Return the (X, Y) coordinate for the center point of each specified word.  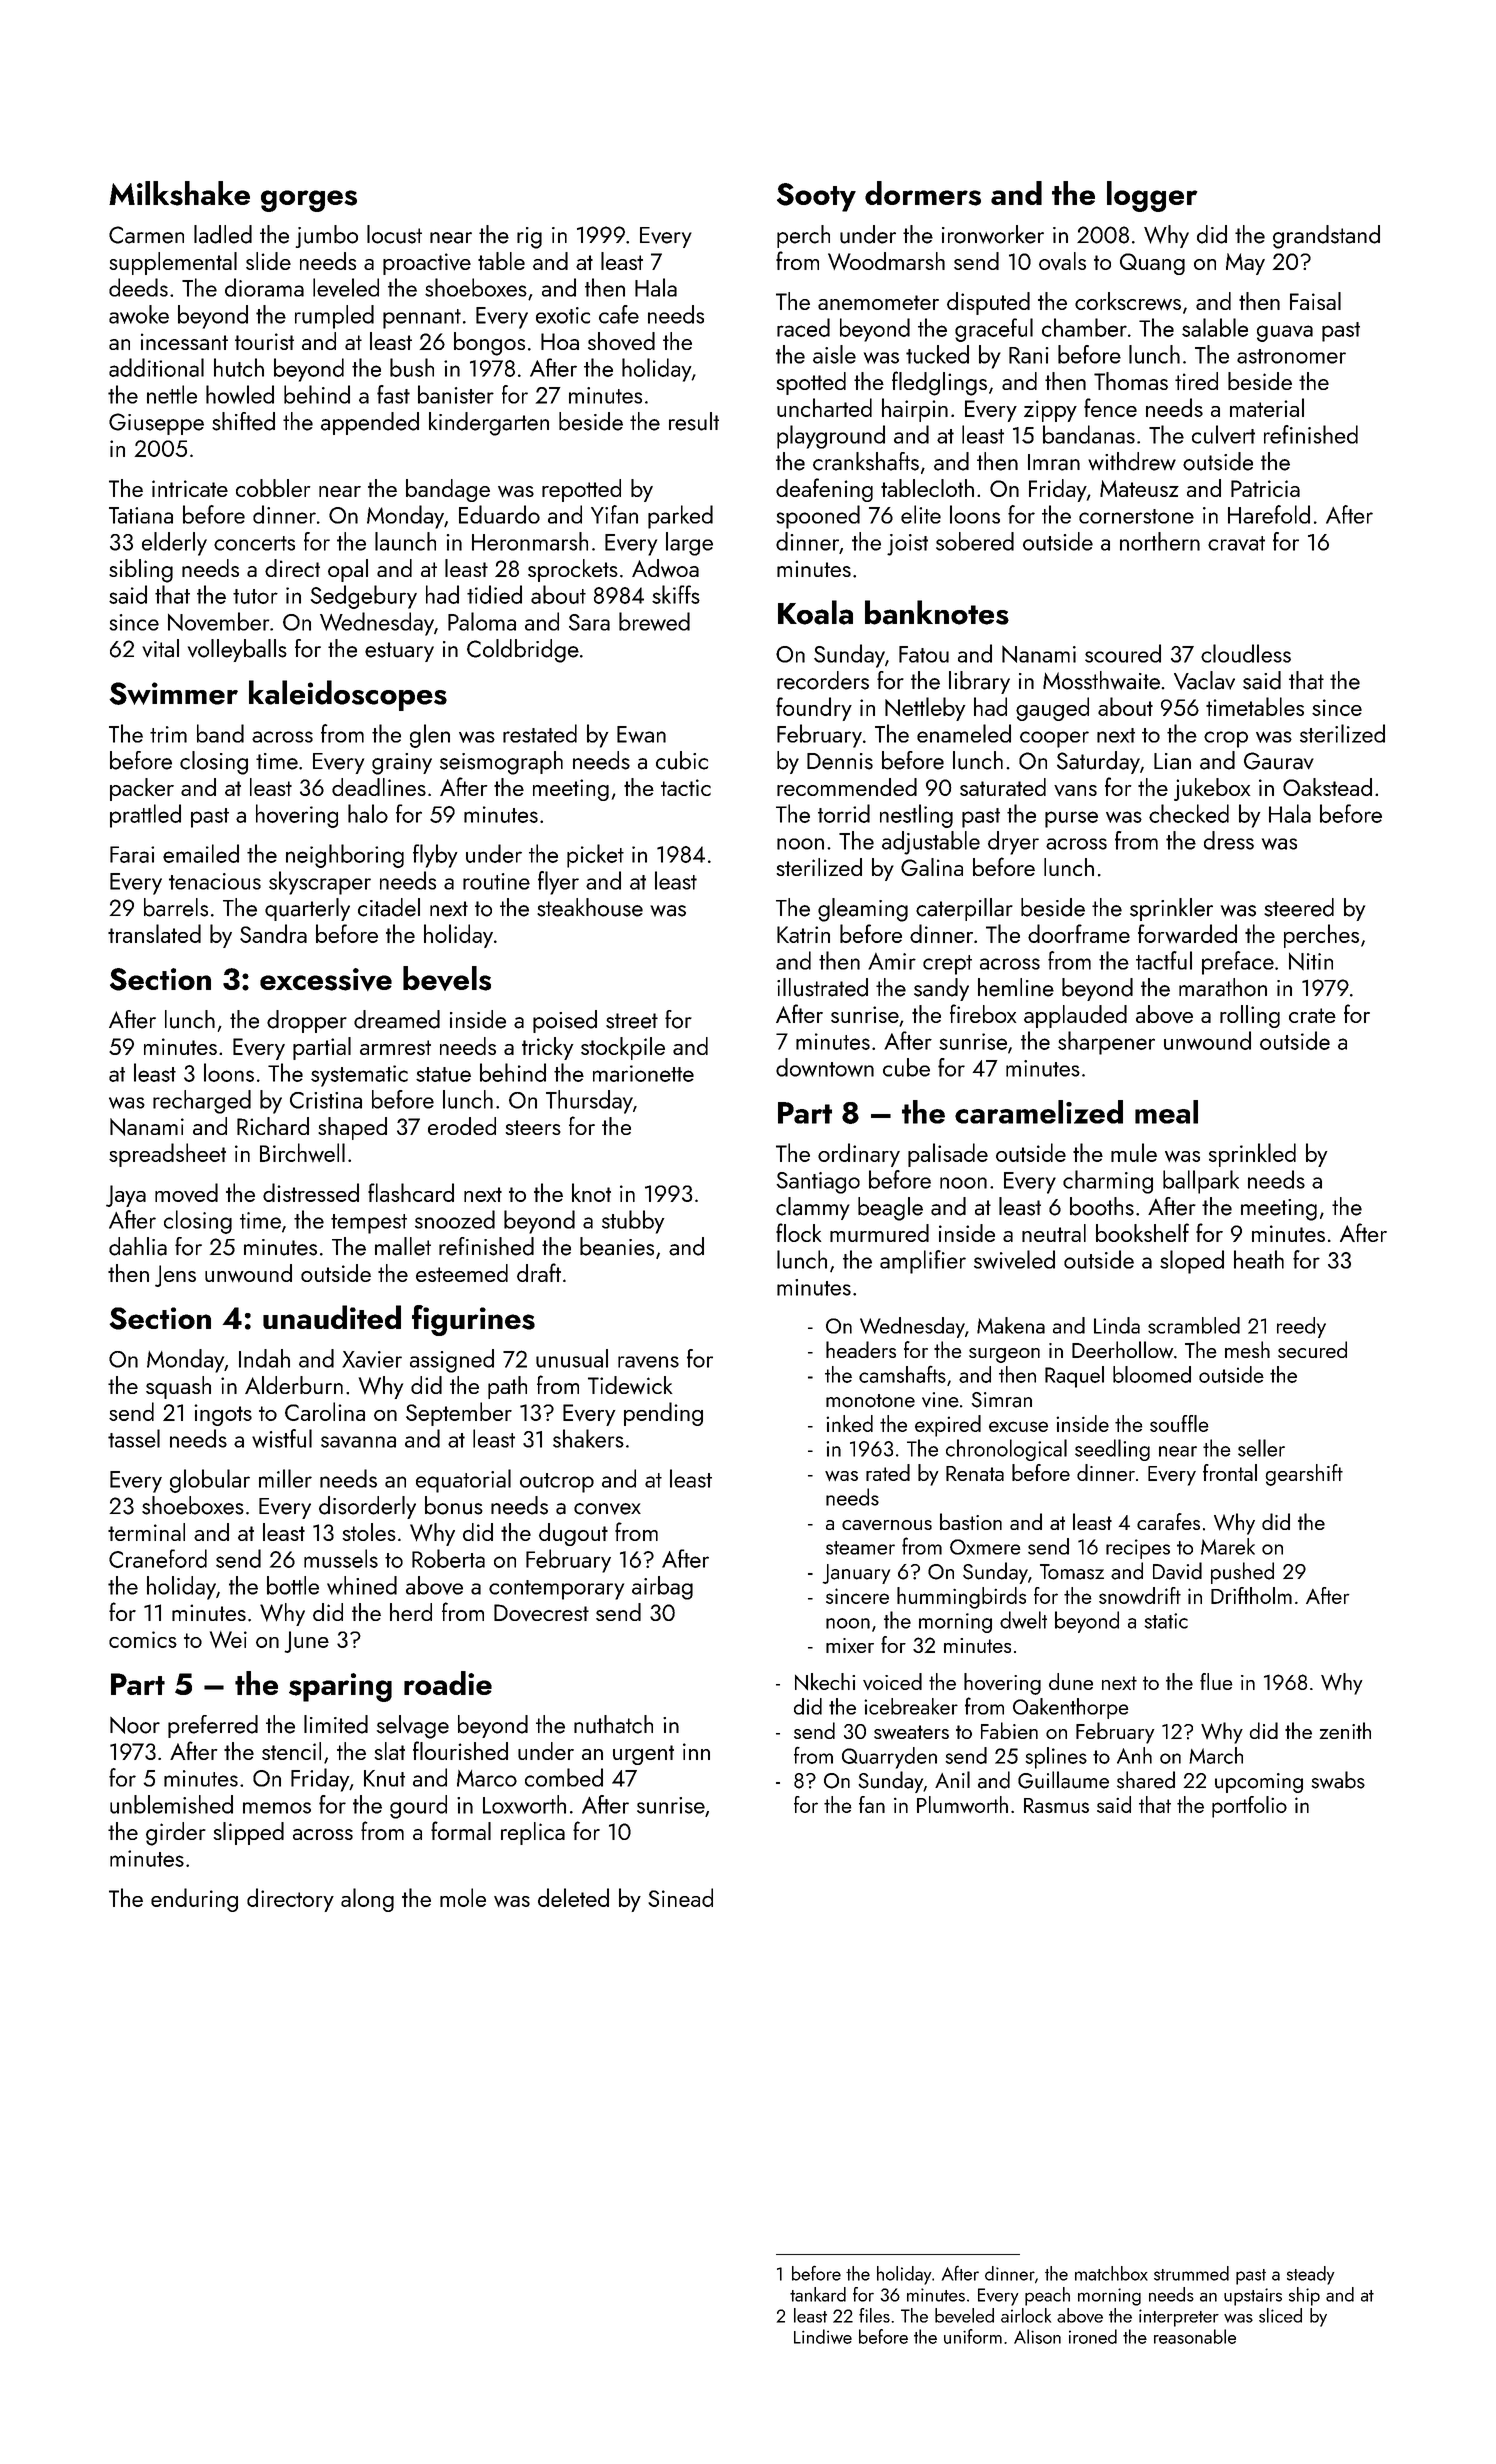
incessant (184, 341)
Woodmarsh (886, 261)
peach (1047, 2296)
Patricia (1265, 488)
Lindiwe (823, 2336)
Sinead (680, 1897)
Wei (228, 1639)
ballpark (1201, 1182)
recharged (202, 1102)
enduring (194, 1900)
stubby (633, 1222)
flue (1216, 1681)
